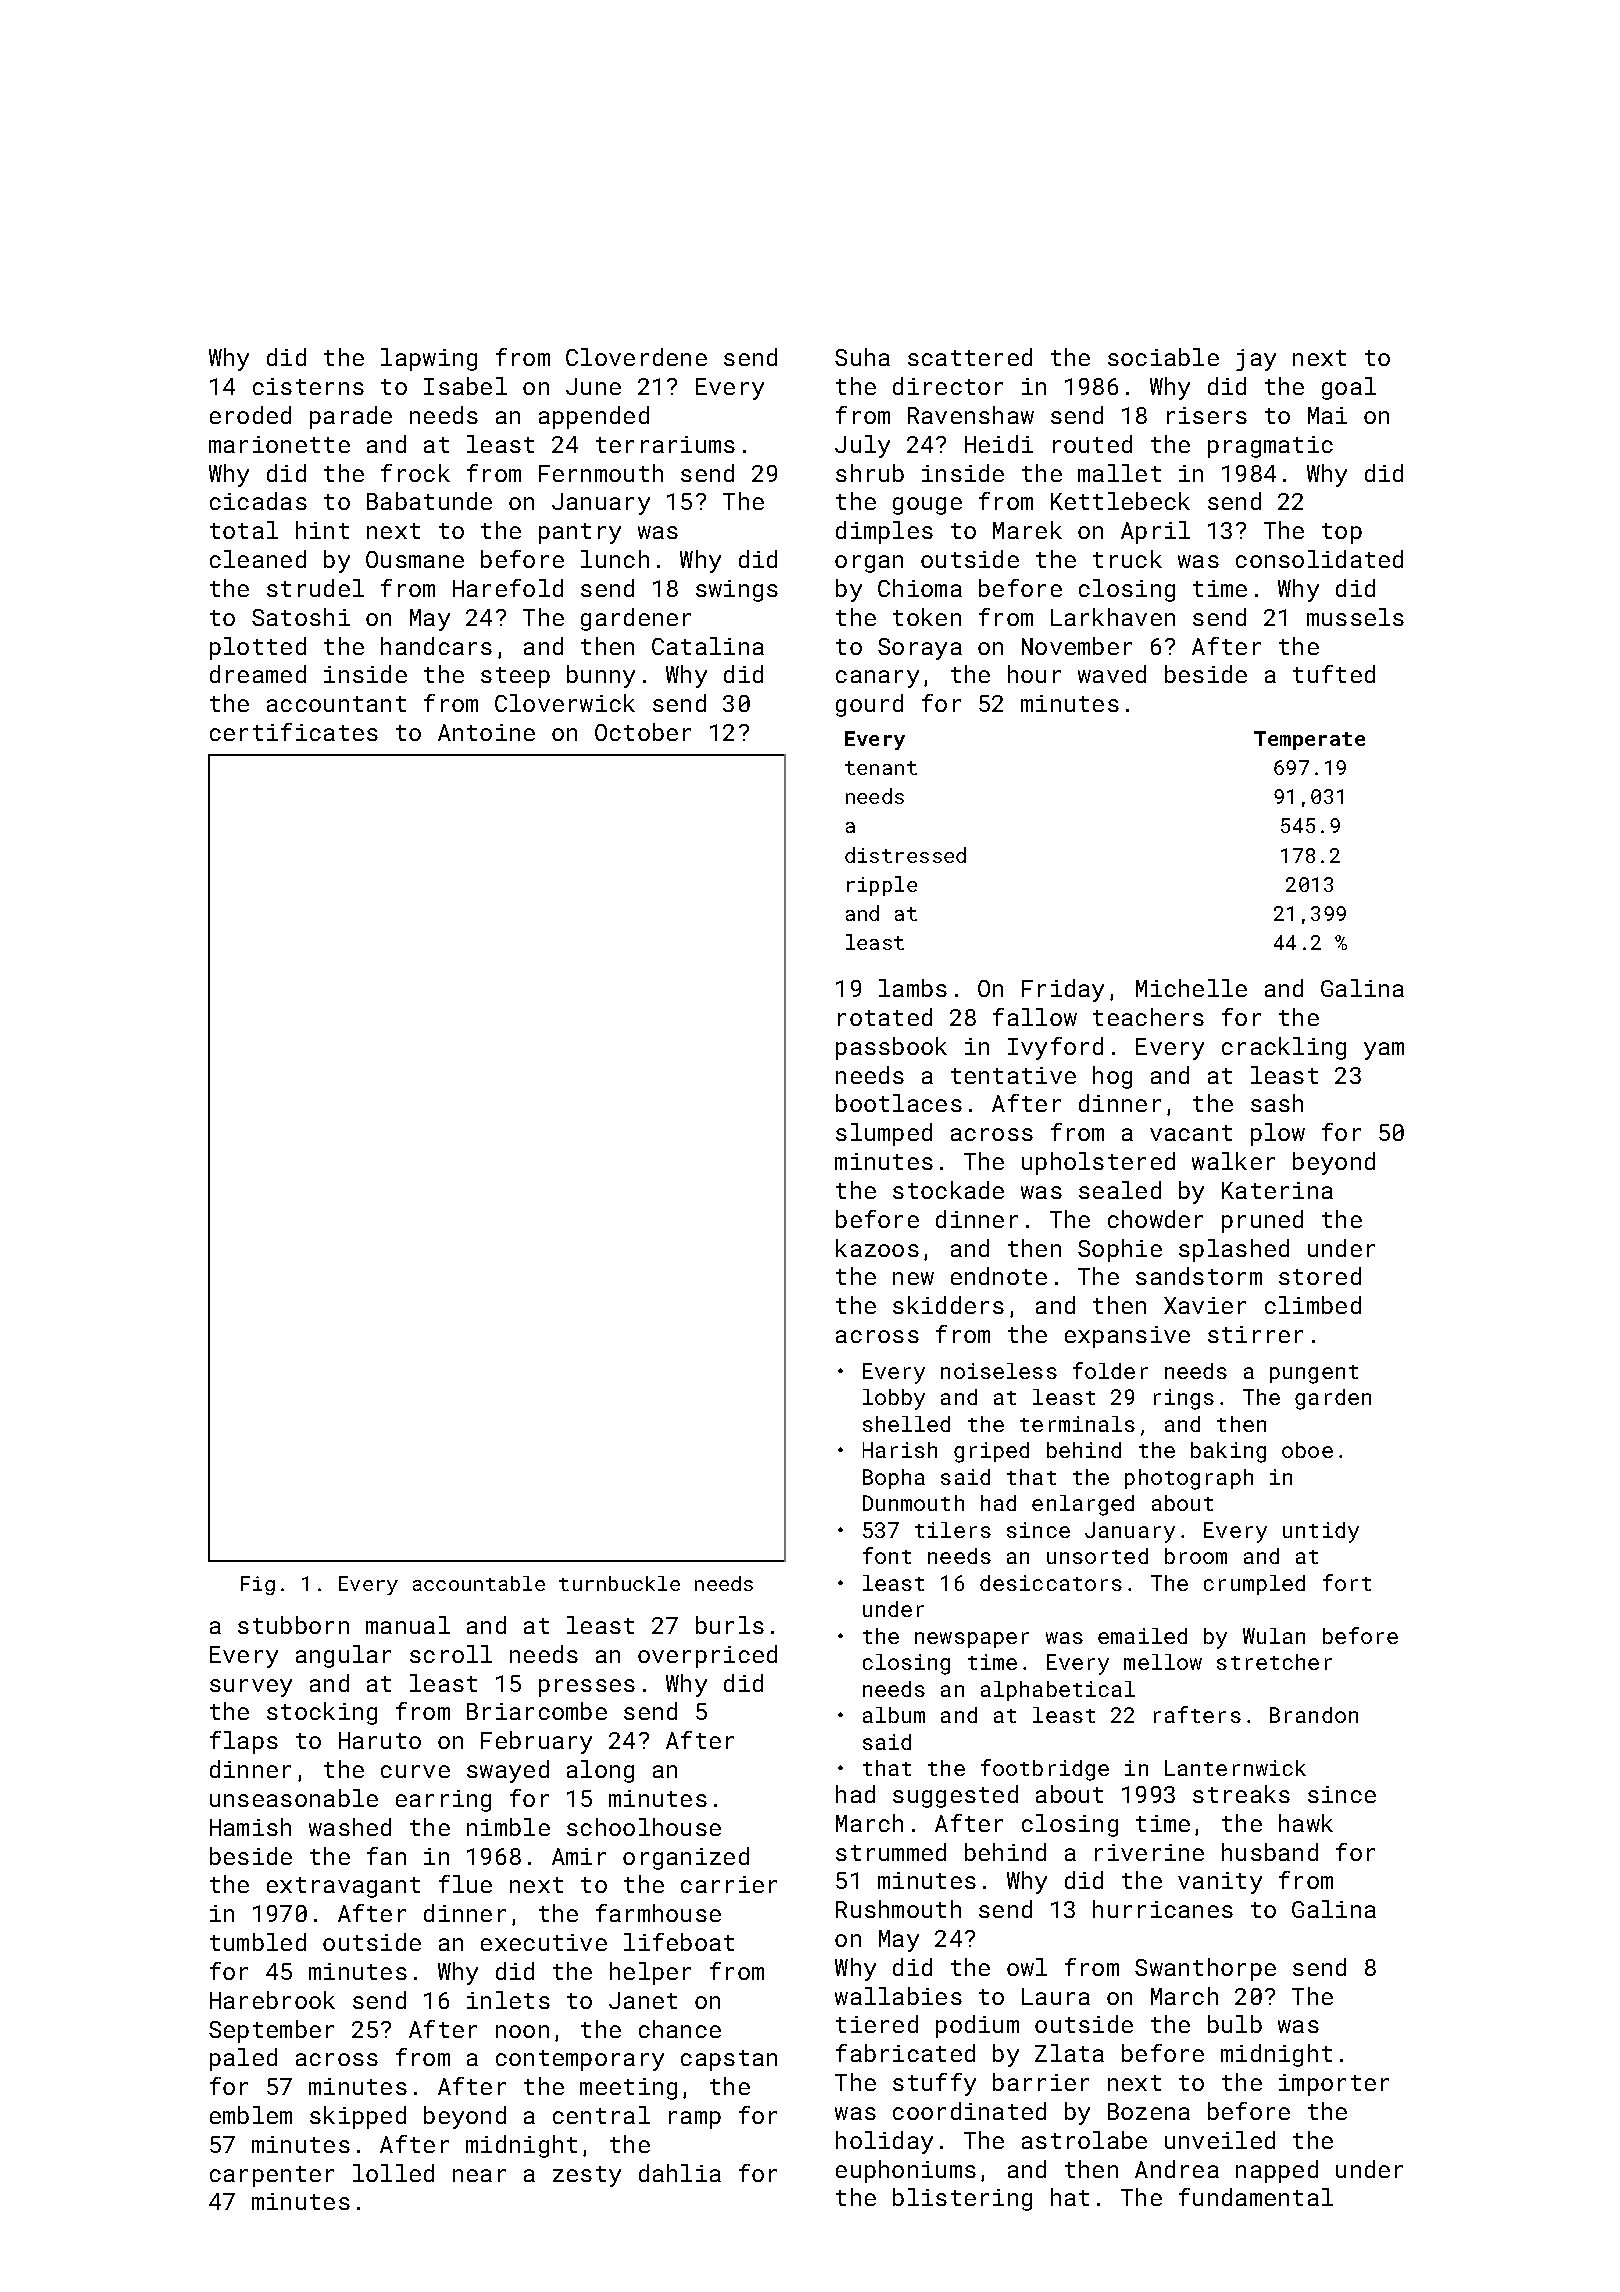  I want to click on certificates, so click(294, 732).
